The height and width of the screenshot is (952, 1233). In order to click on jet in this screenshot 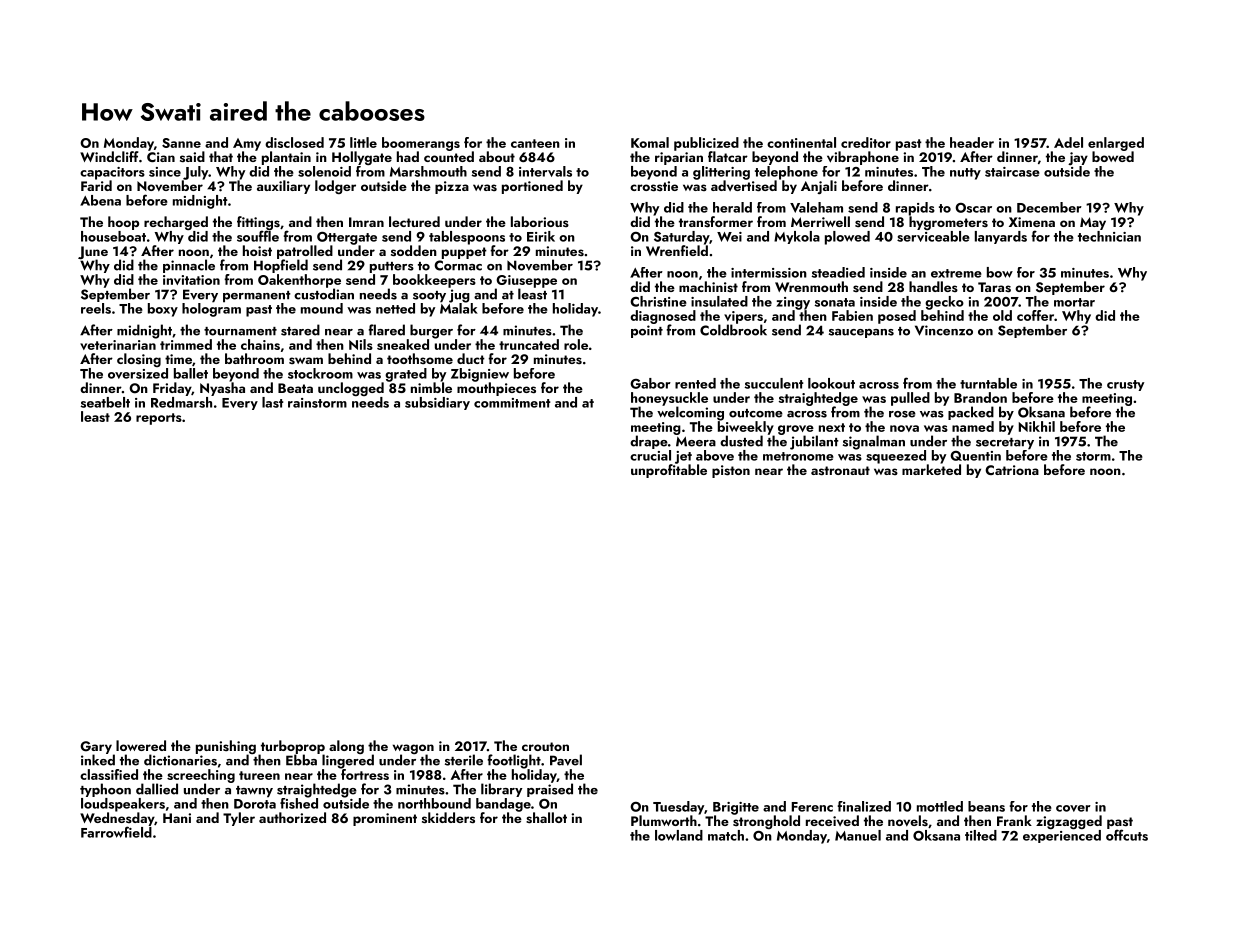, I will do `click(683, 457)`.
